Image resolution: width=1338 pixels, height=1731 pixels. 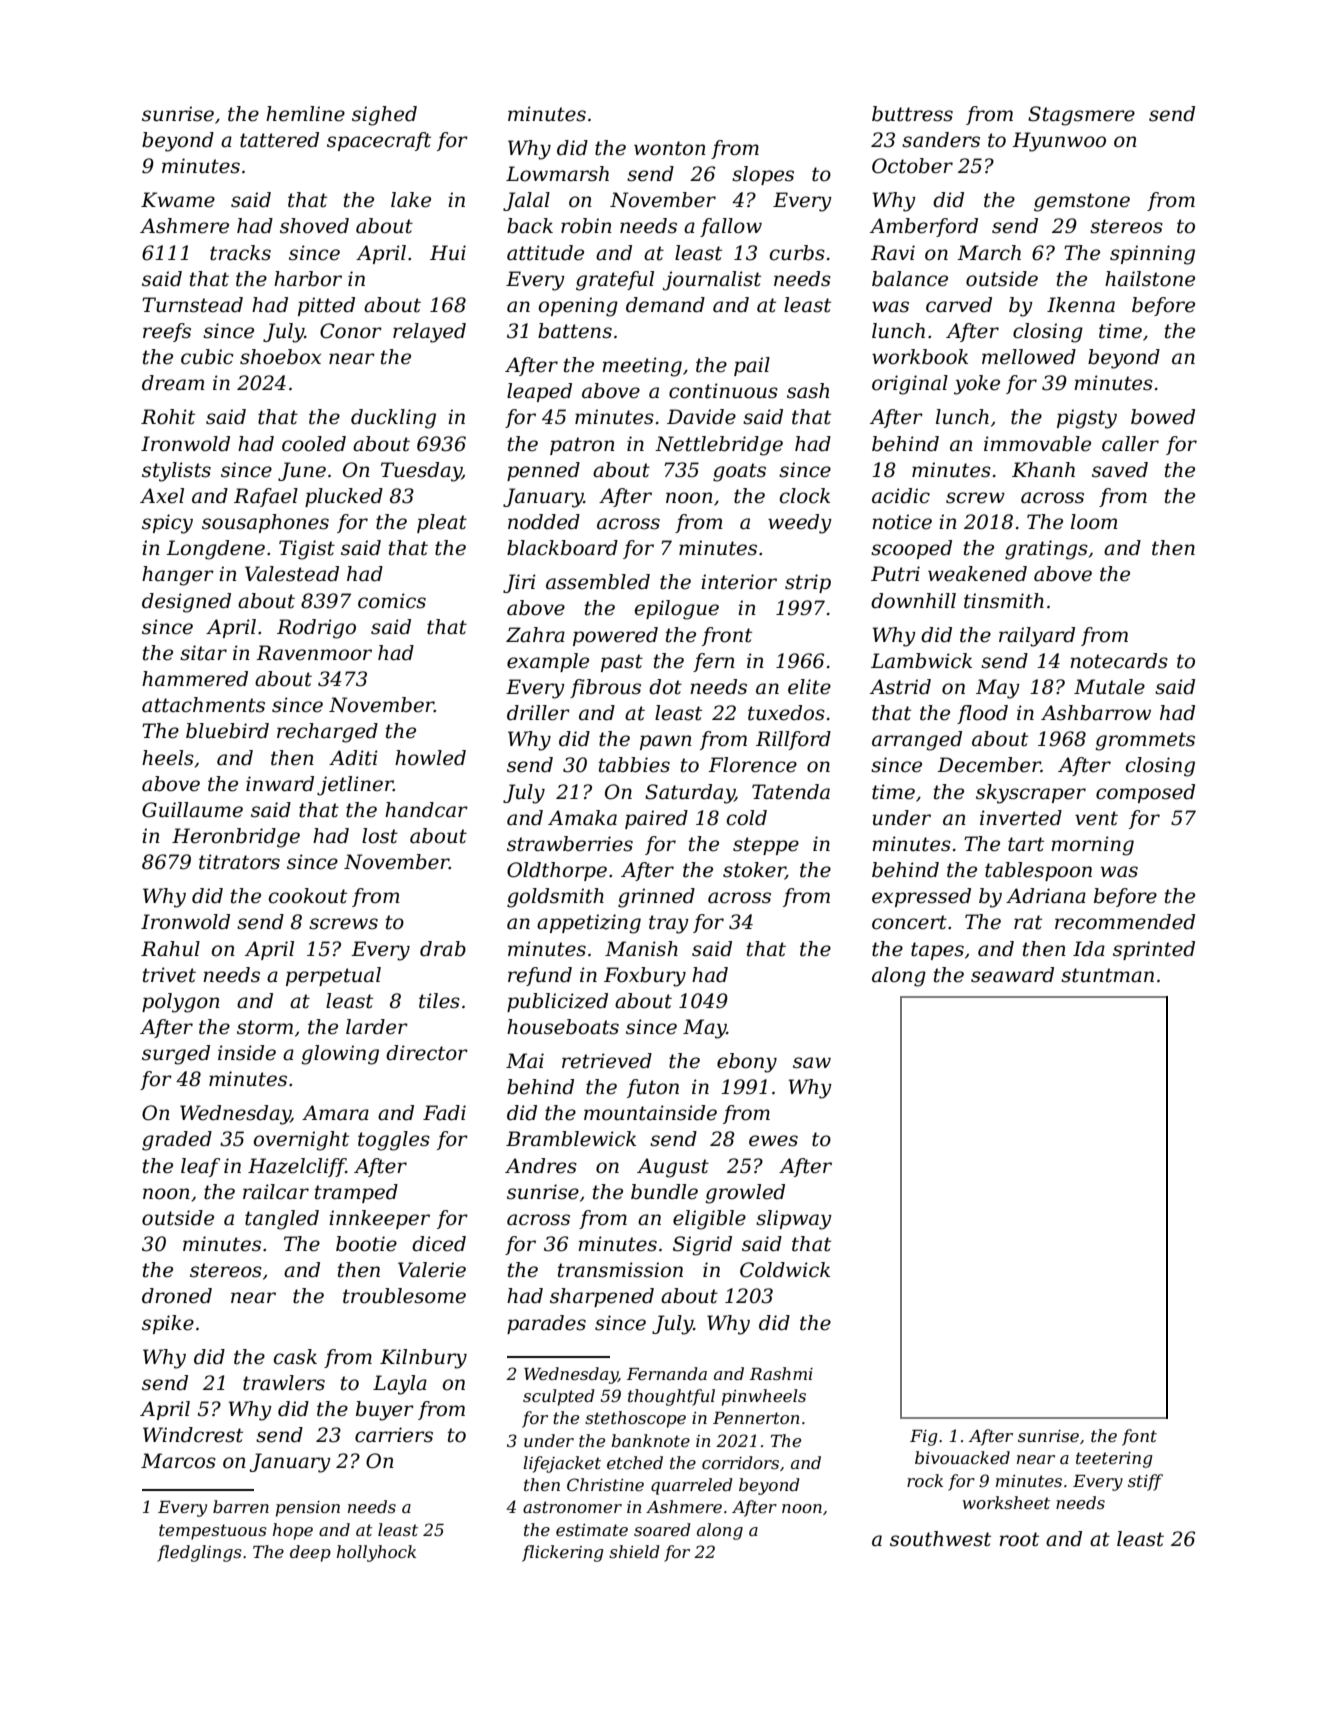 What do you see at coordinates (394, 1435) in the screenshot?
I see `carriers` at bounding box center [394, 1435].
